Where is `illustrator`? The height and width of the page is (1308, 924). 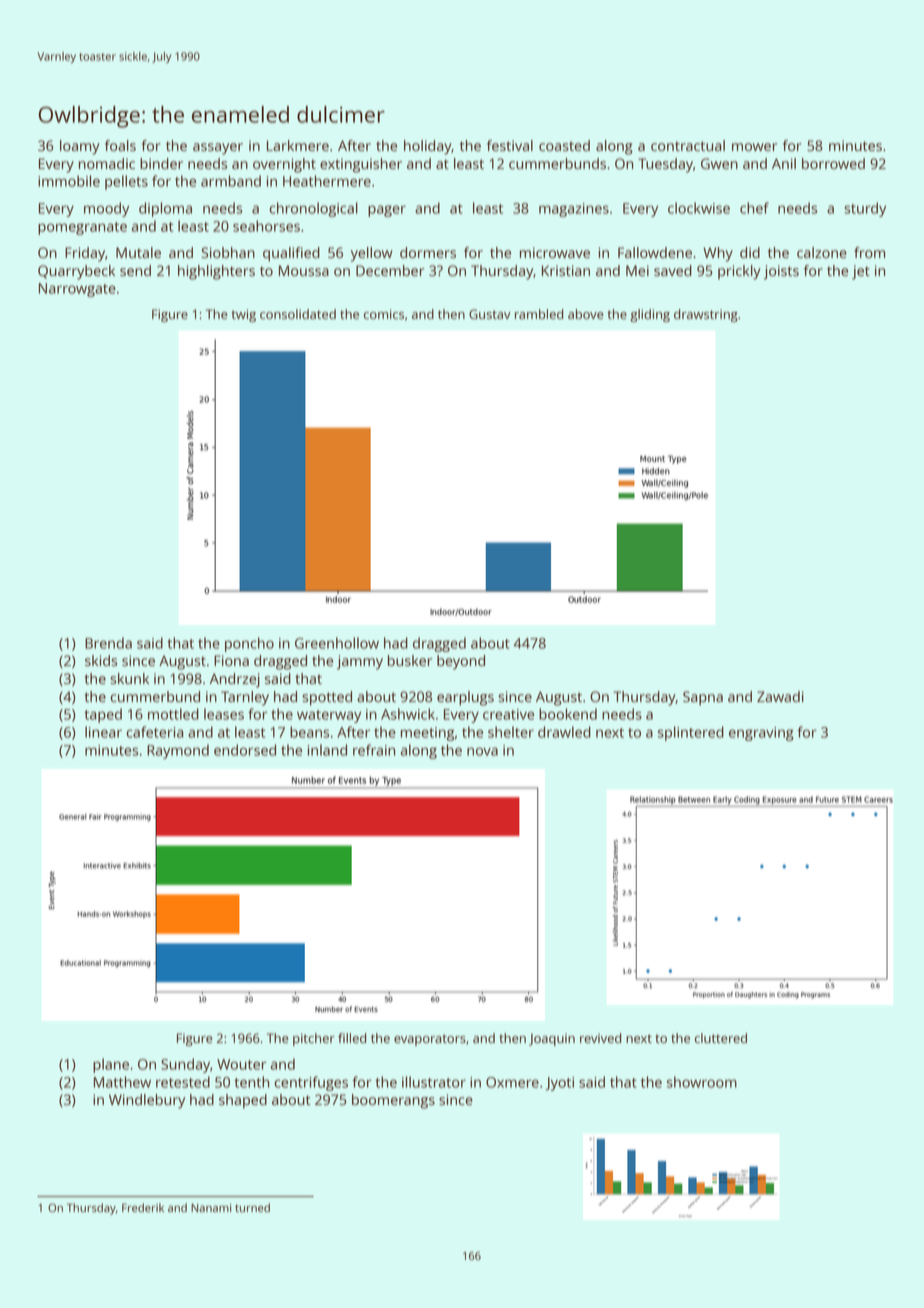 illustrator is located at coordinates (434, 1082).
